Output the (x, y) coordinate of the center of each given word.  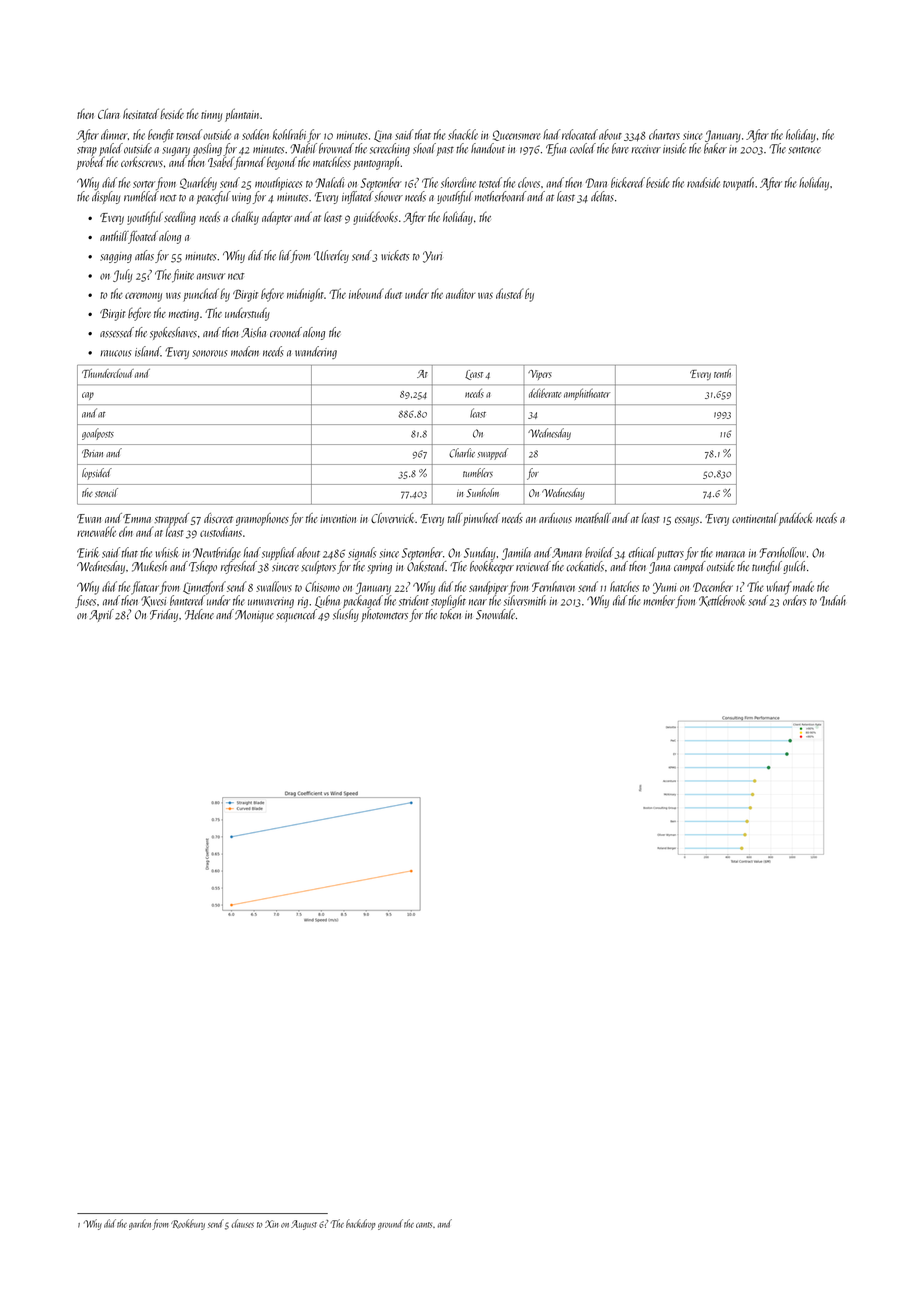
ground (390, 1224)
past (445, 151)
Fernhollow (782, 552)
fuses (85, 601)
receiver (646, 149)
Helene (199, 614)
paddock (796, 519)
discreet (218, 518)
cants (424, 1225)
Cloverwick (392, 518)
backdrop (360, 1224)
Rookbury (188, 1224)
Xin (272, 1224)
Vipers (540, 375)
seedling (180, 218)
